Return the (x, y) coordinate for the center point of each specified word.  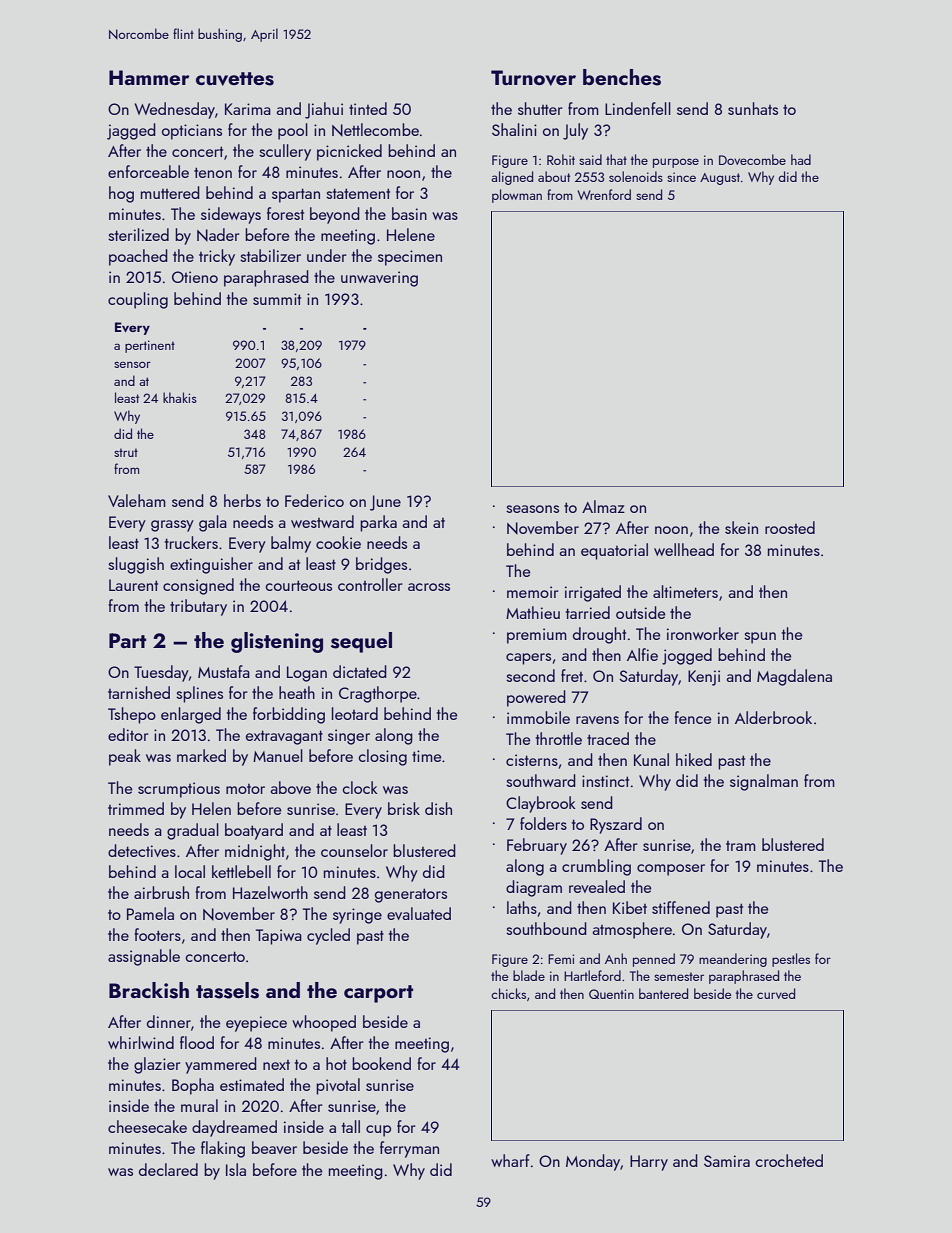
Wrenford (604, 194)
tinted (368, 108)
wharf (510, 1160)
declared (168, 1169)
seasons (532, 509)
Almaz (603, 506)
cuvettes (235, 79)
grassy (172, 526)
